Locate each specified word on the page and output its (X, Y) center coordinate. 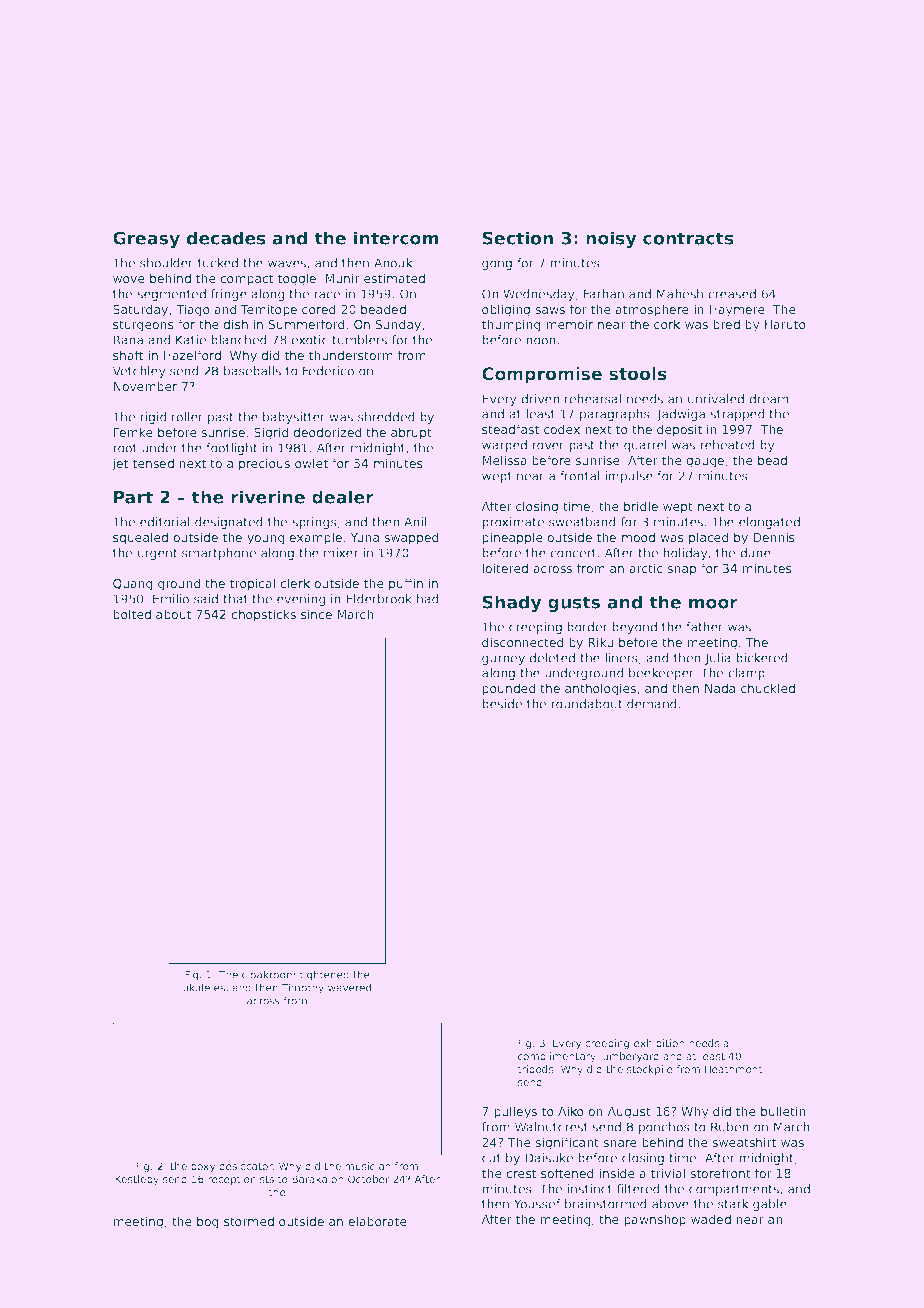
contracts (688, 238)
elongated (769, 523)
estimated (394, 278)
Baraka (309, 1179)
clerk (295, 583)
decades (226, 238)
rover (548, 446)
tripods (536, 1070)
